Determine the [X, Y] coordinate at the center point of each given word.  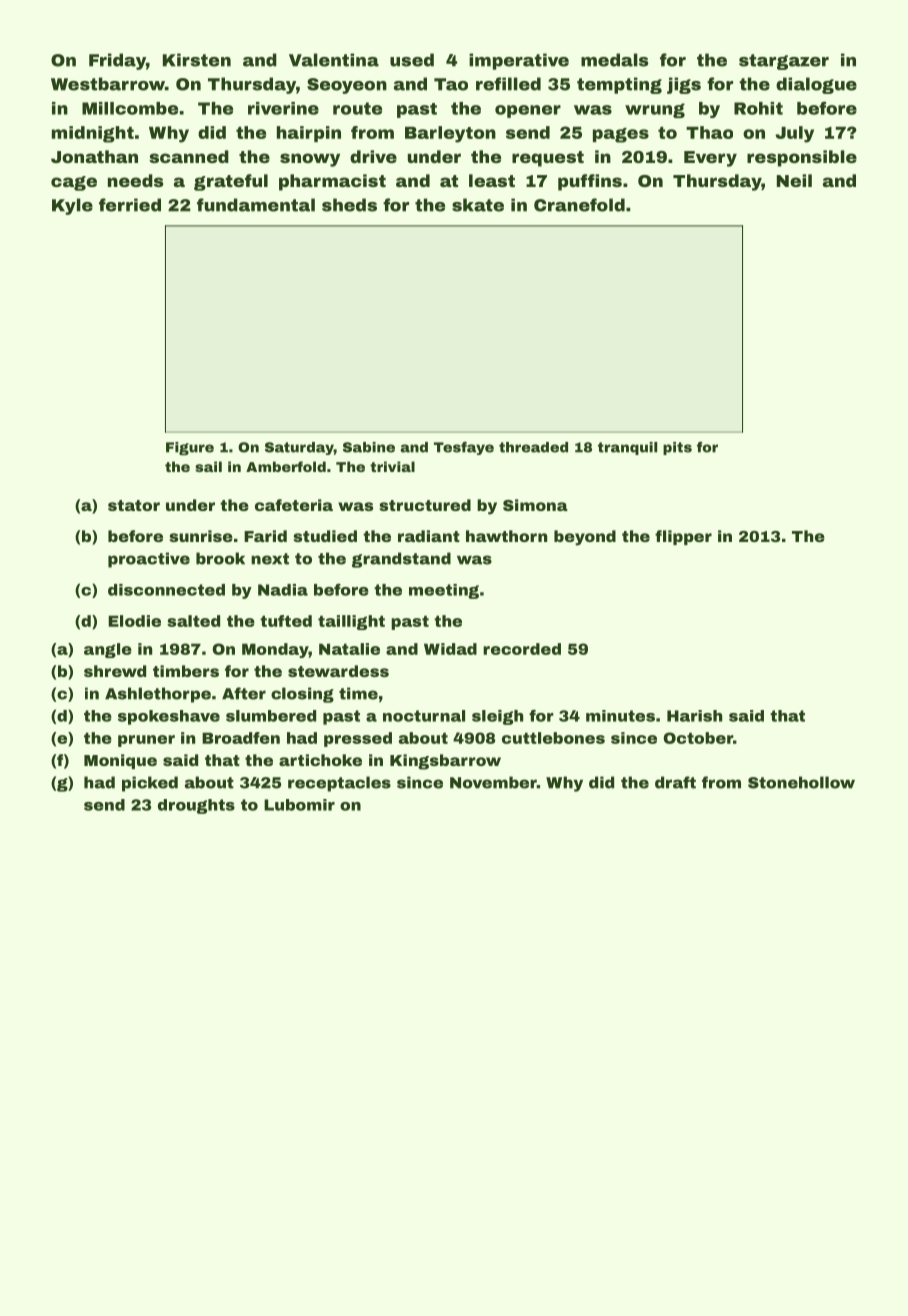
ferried [130, 205]
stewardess [338, 671]
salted [193, 621]
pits [677, 448]
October [698, 738]
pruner [146, 741]
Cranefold [579, 205]
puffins [590, 182]
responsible [802, 158]
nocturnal [424, 716]
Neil [794, 180]
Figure [190, 449]
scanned [189, 156]
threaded [533, 447]
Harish [694, 716]
